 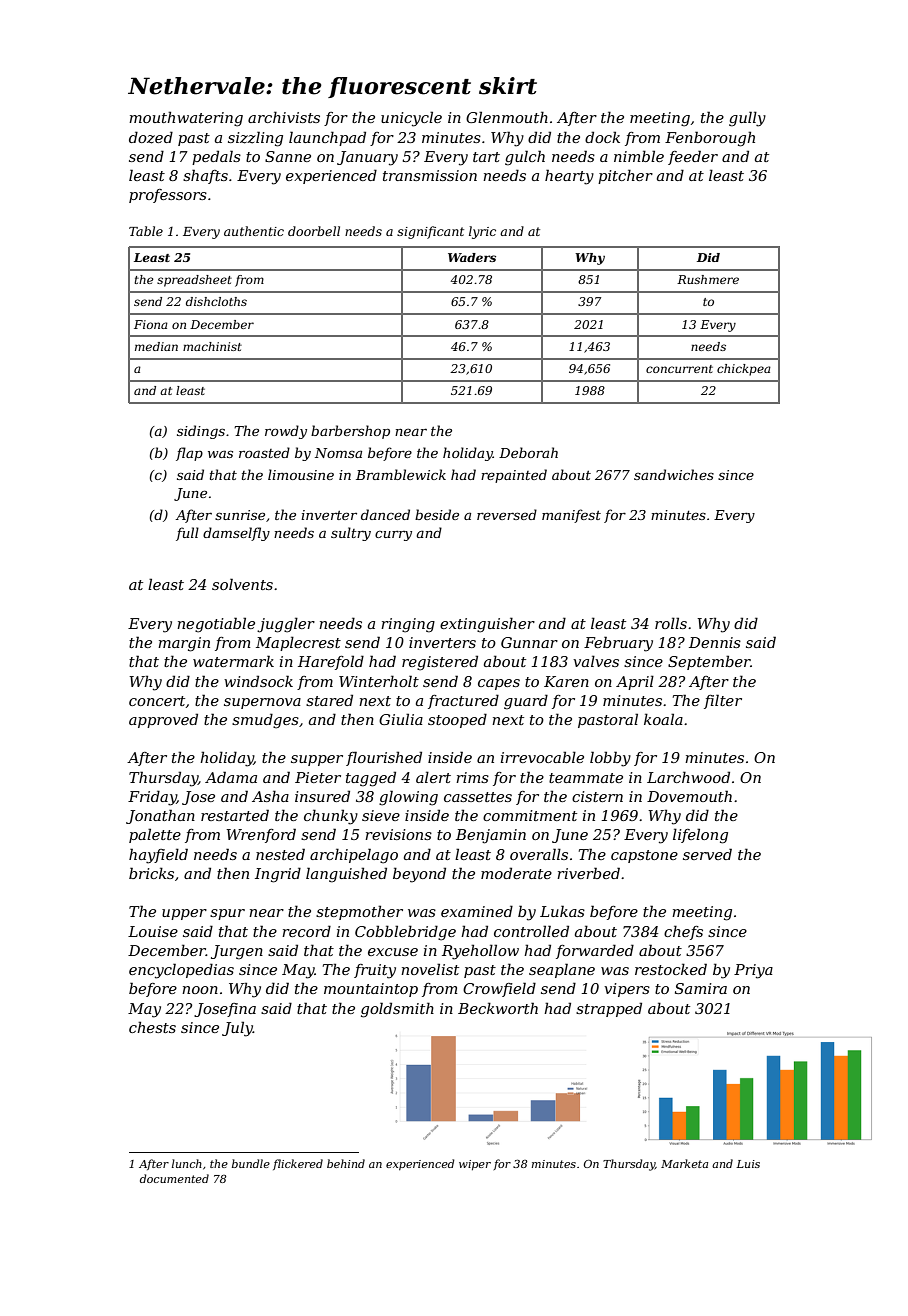 What do you see at coordinates (298, 1164) in the screenshot?
I see `flickered` at bounding box center [298, 1164].
